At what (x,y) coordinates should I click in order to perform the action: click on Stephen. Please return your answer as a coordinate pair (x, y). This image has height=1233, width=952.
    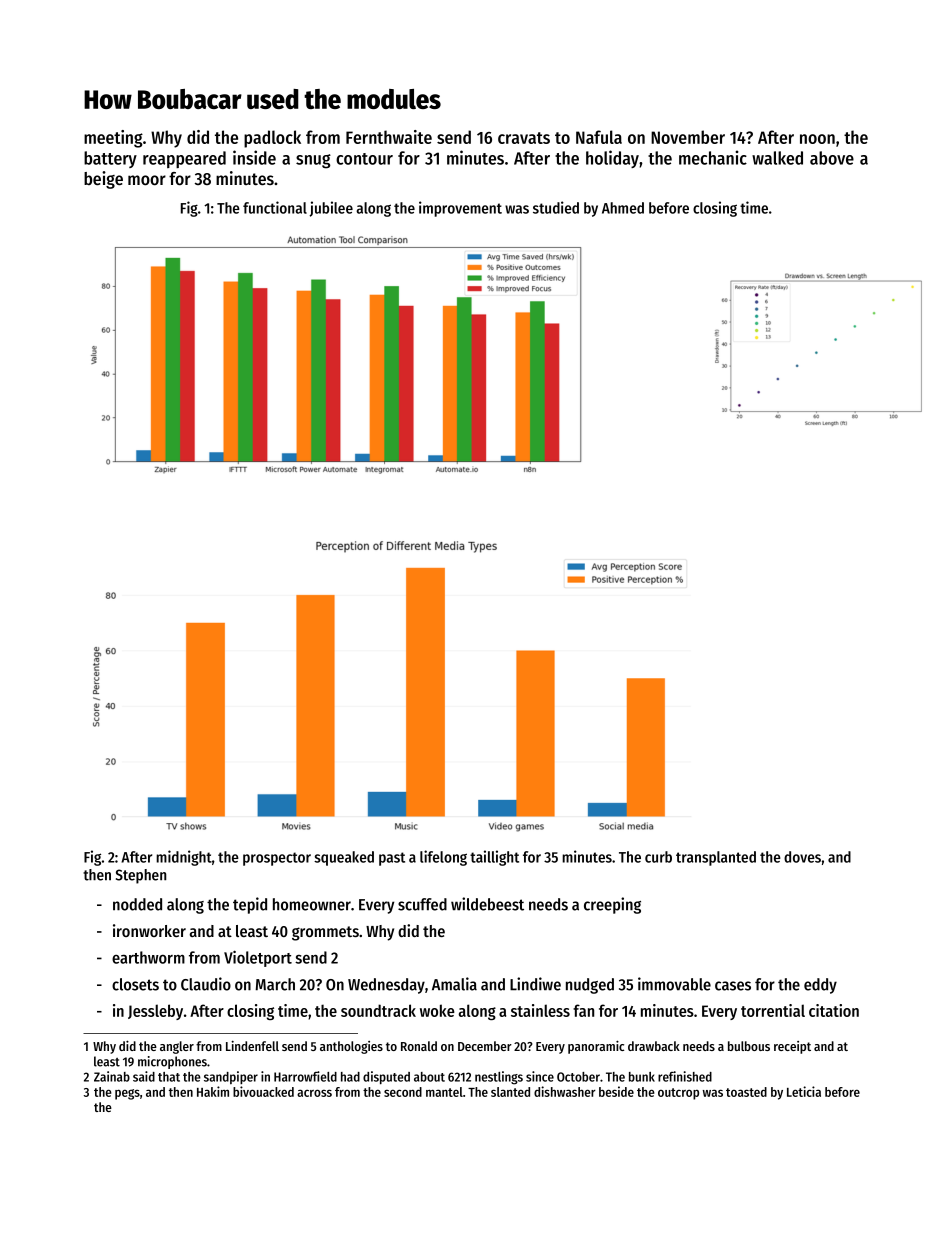
    Looking at the image, I should click on (141, 876).
